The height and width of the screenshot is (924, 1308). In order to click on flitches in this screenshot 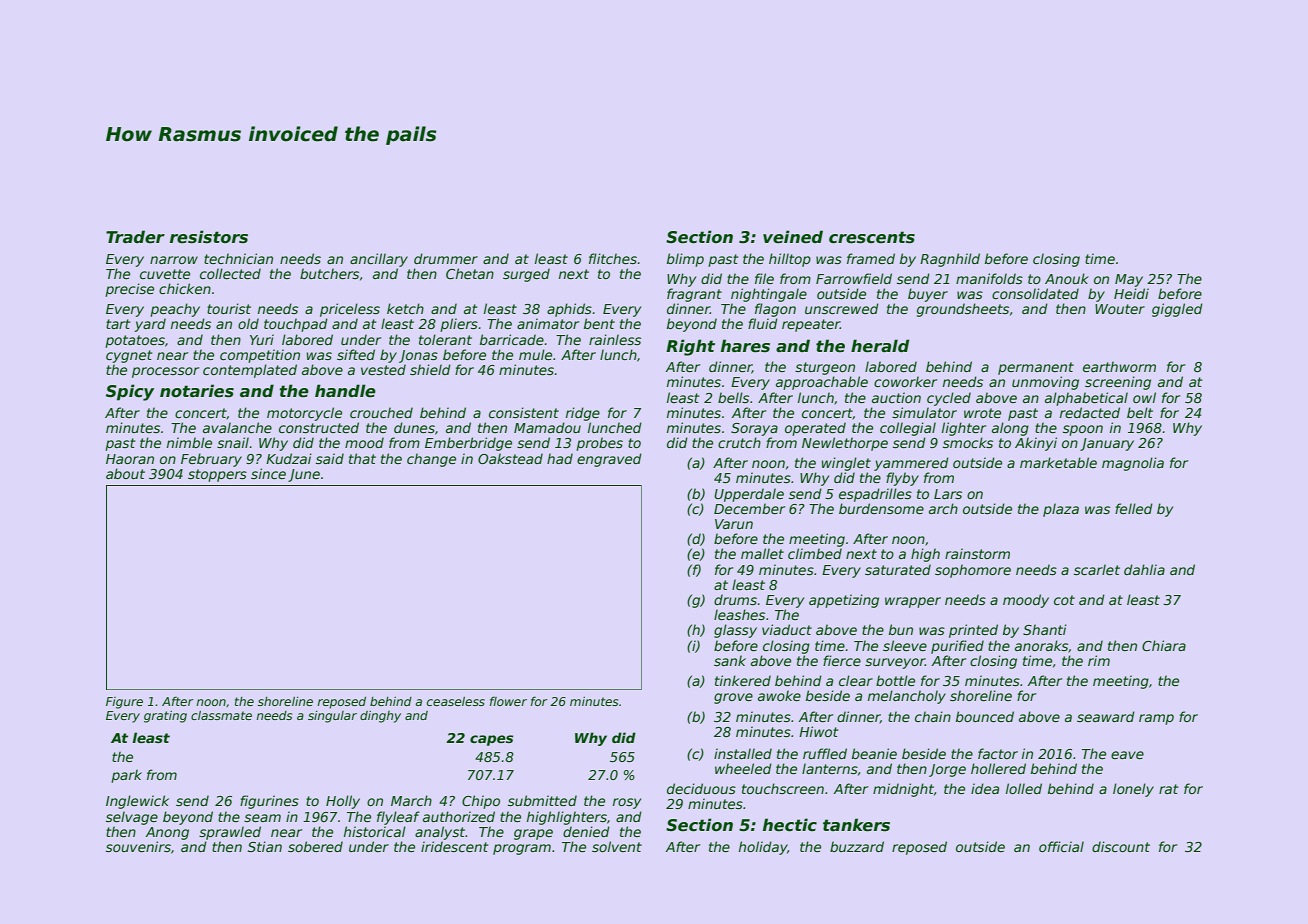, I will do `click(613, 258)`.
